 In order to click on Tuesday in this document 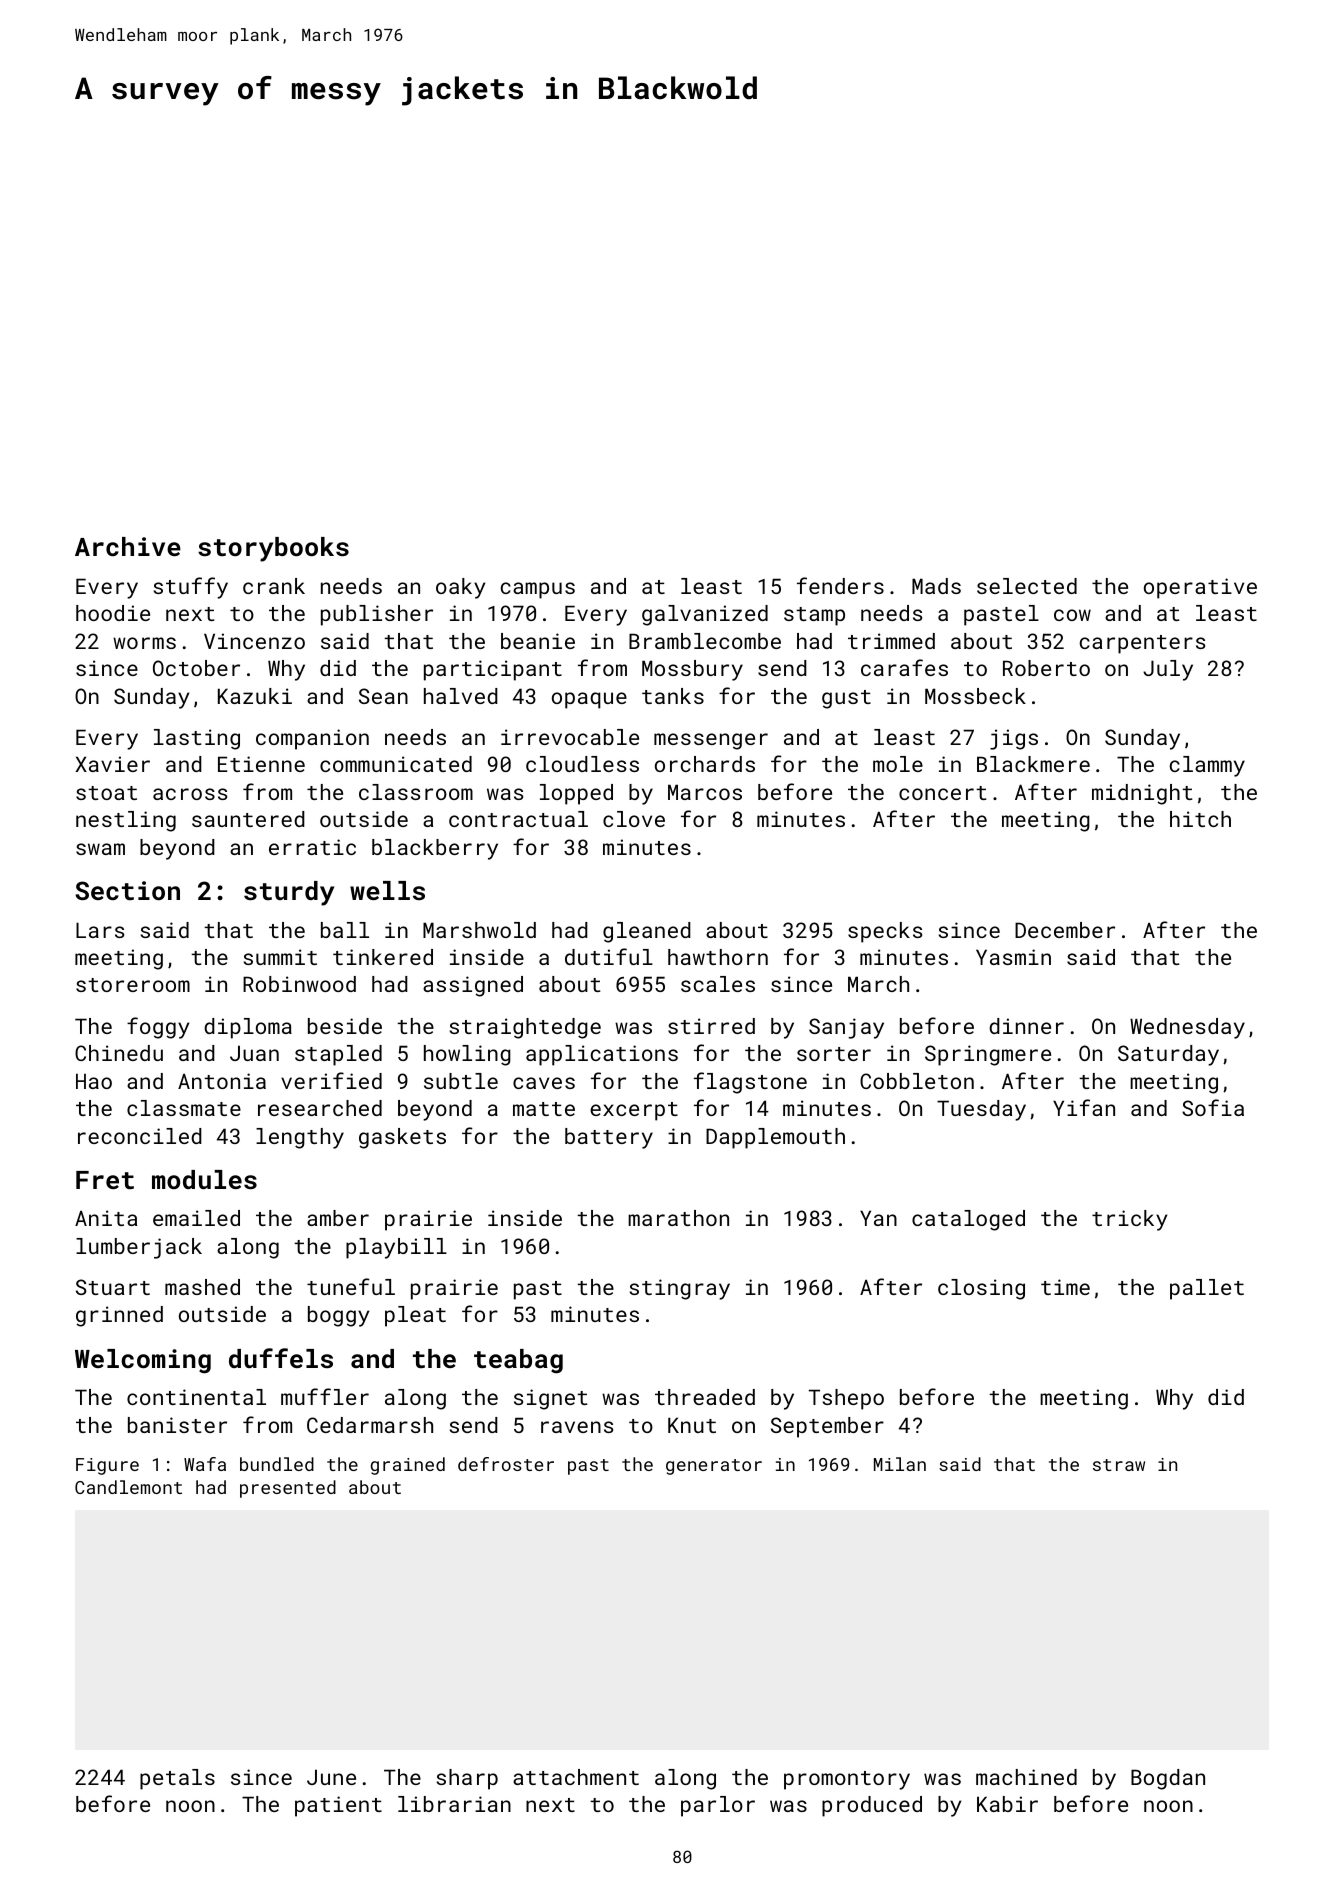, I will do `click(981, 1110)`.
